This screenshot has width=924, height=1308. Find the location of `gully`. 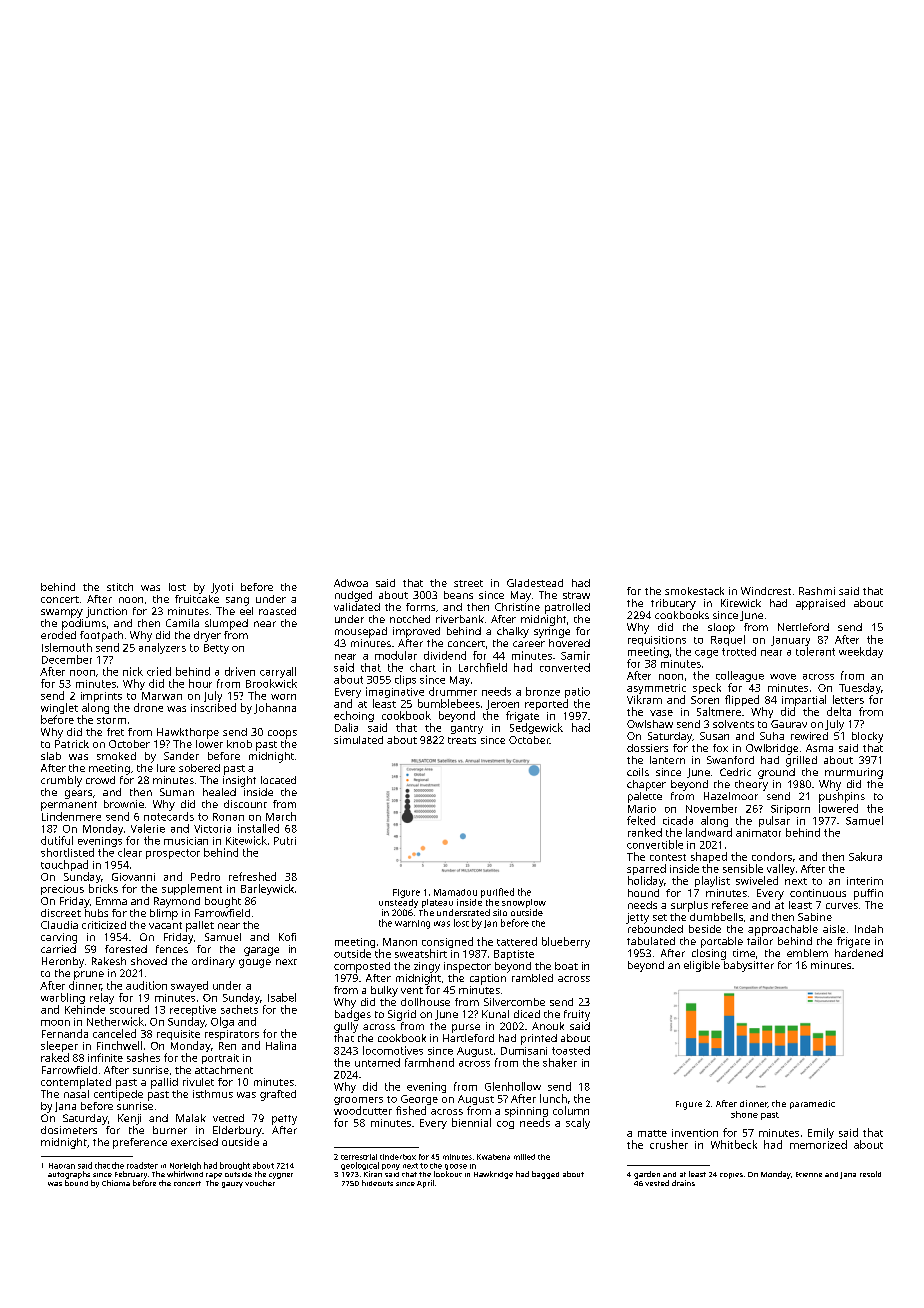

gully is located at coordinates (346, 1027).
